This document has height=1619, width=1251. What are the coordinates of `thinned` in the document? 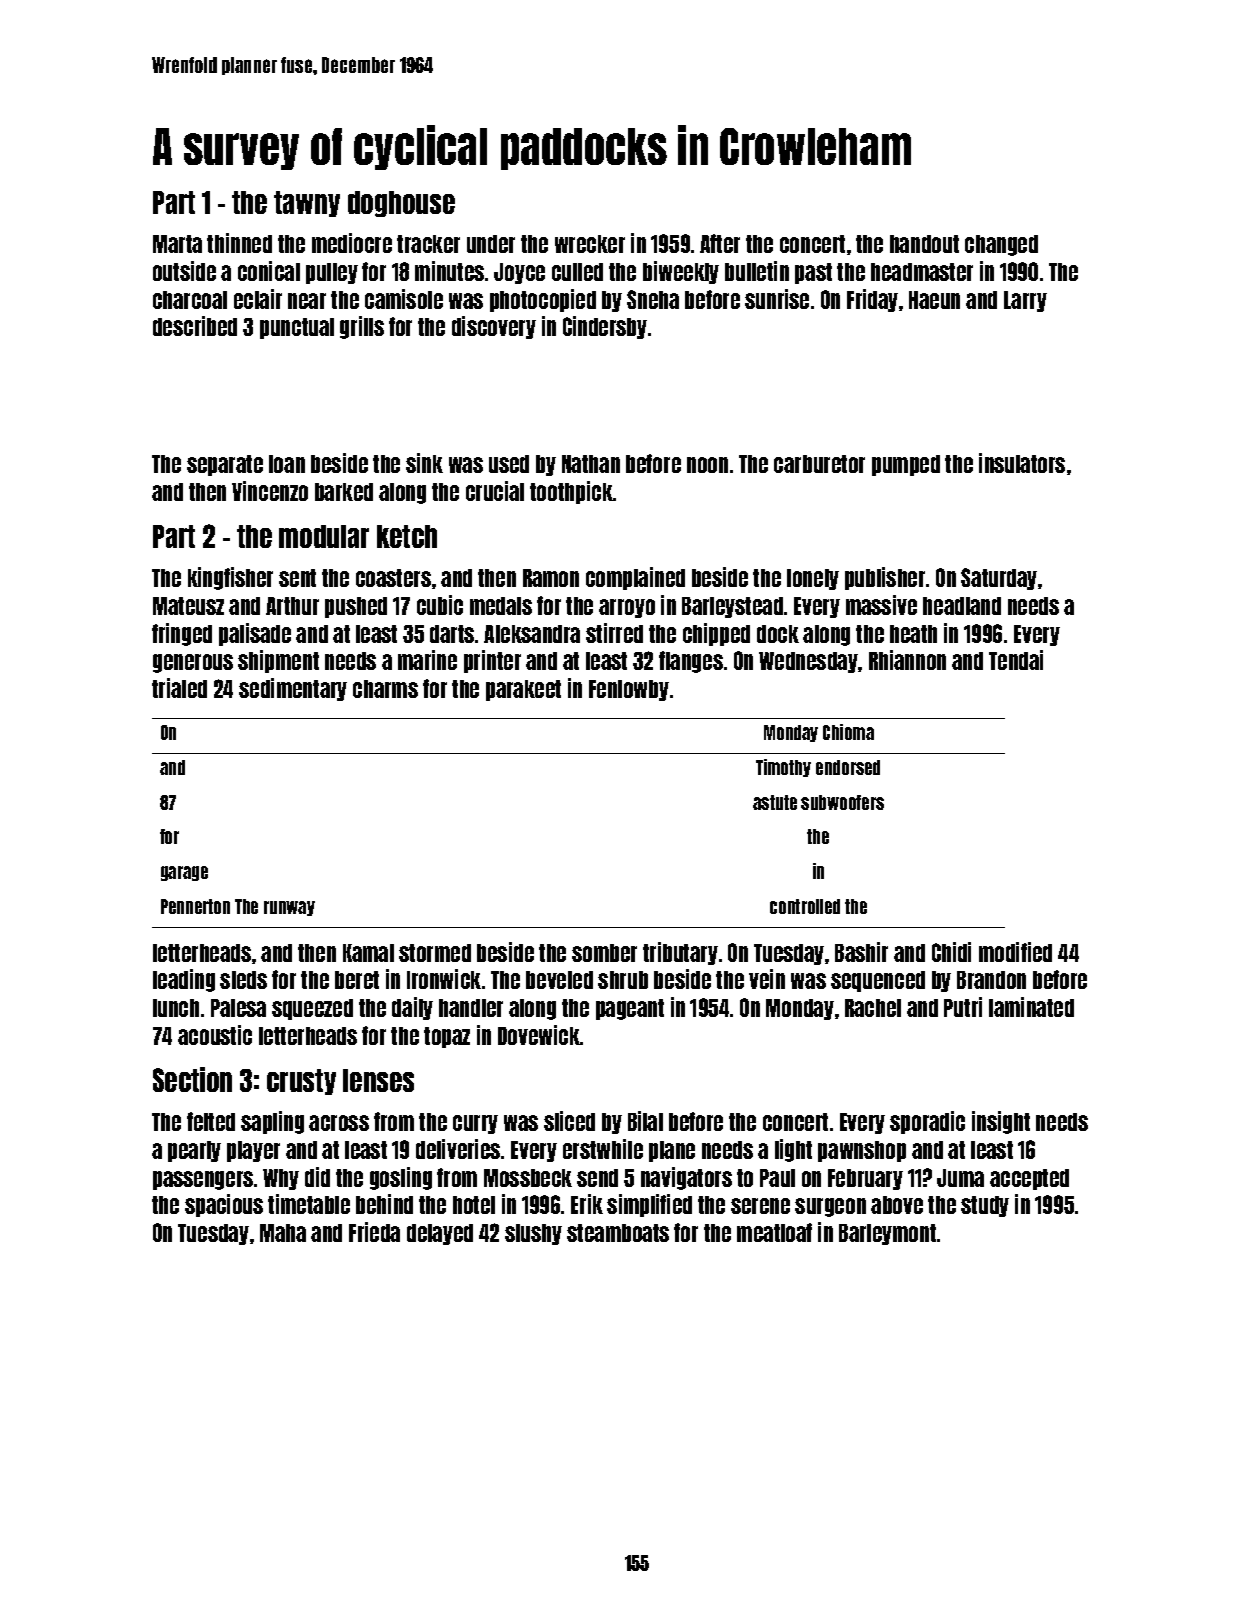 It's located at (239, 243).
